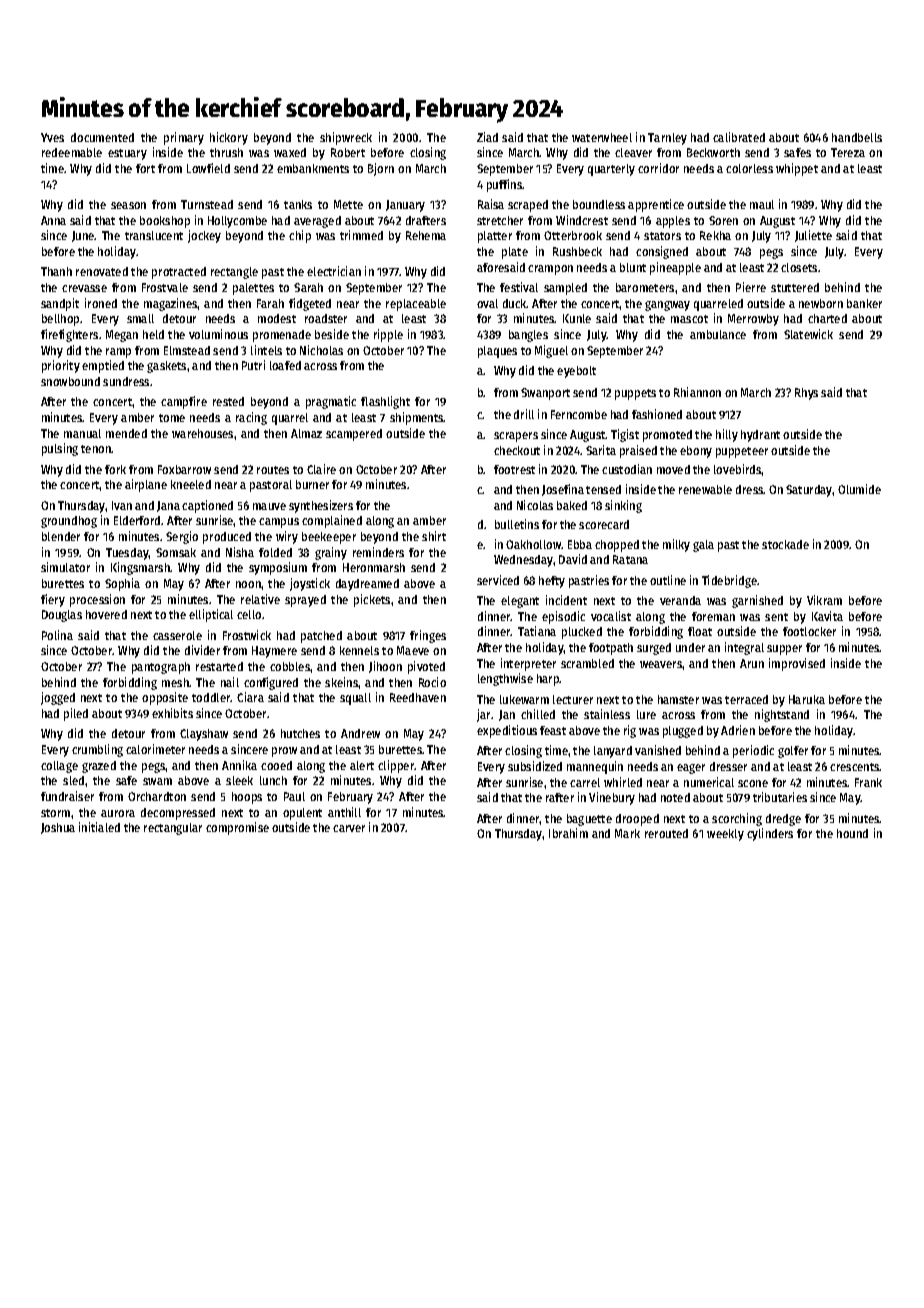  What do you see at coordinates (656, 205) in the screenshot?
I see `apprentice` at bounding box center [656, 205].
